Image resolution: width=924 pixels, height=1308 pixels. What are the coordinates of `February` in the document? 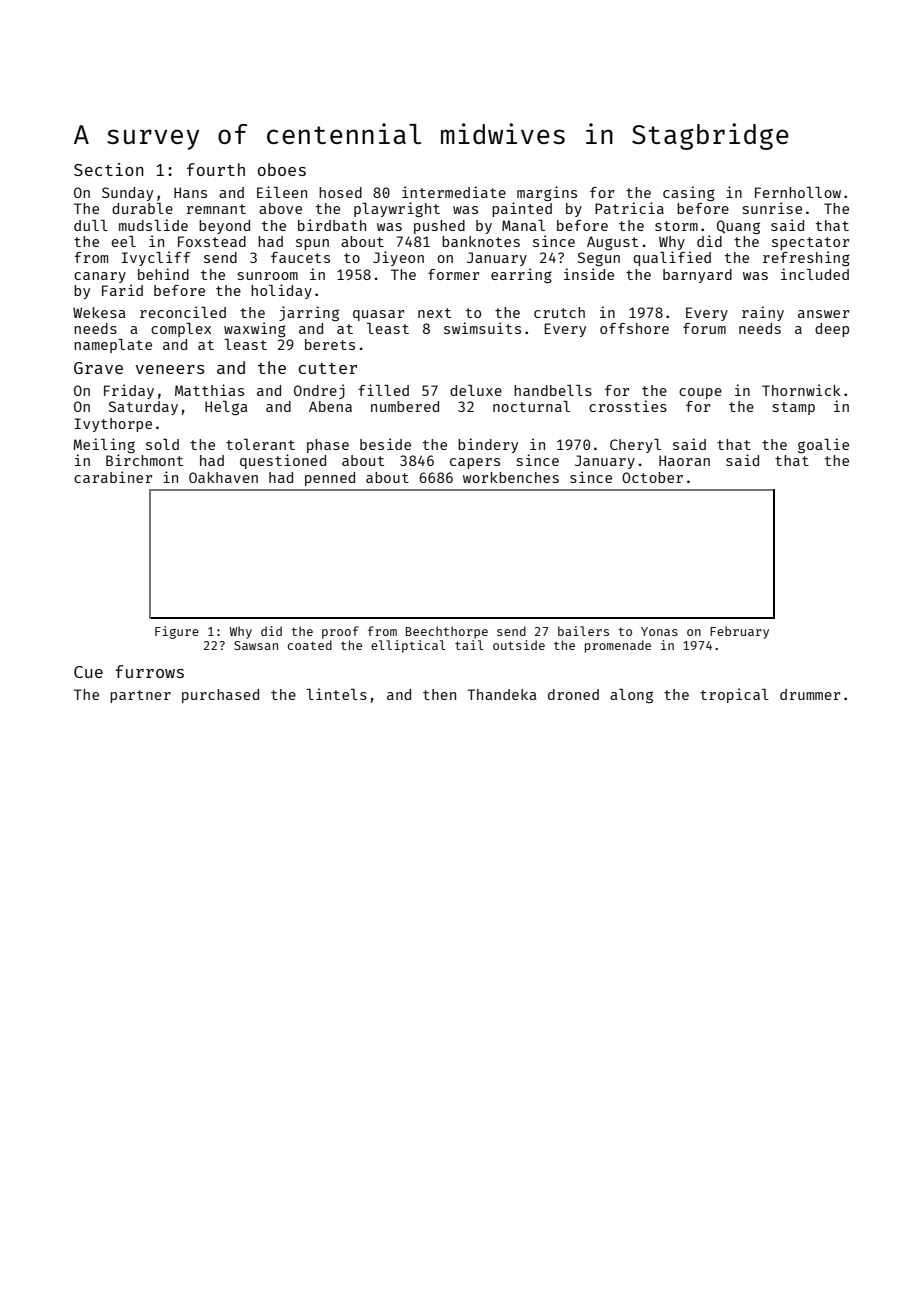 It's located at (739, 632).
